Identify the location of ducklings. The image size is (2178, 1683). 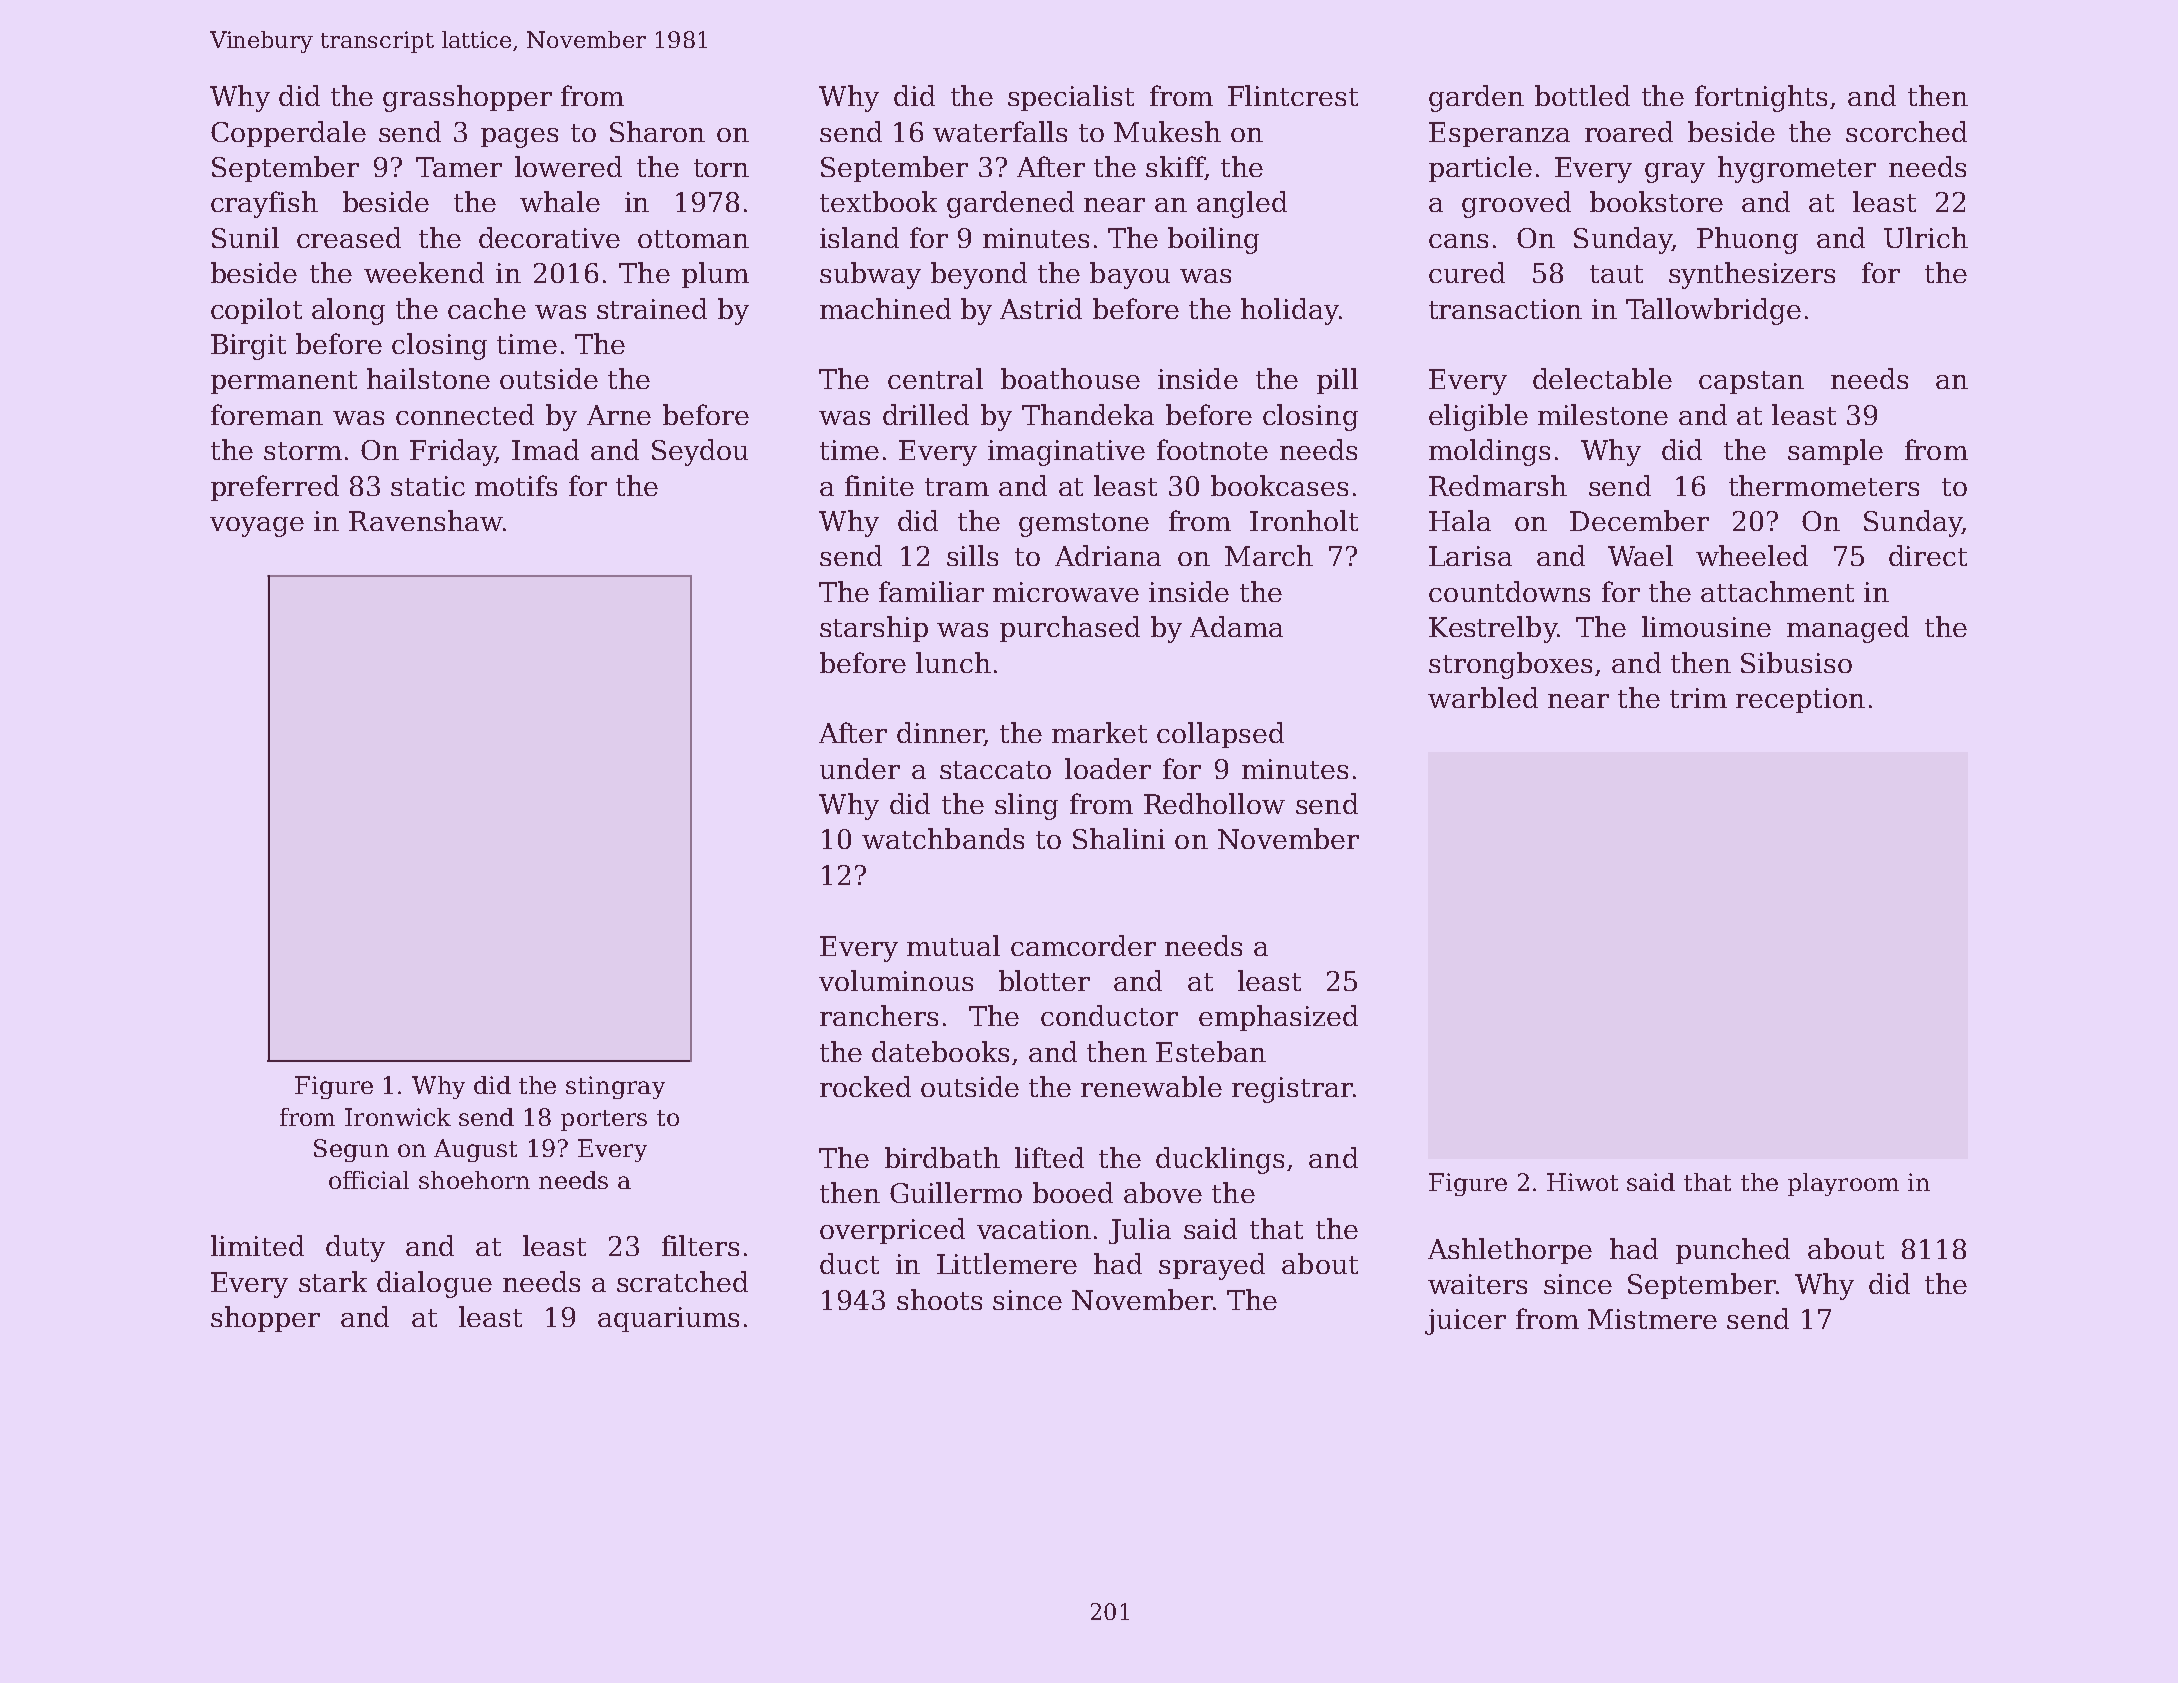
(1220, 1160).
